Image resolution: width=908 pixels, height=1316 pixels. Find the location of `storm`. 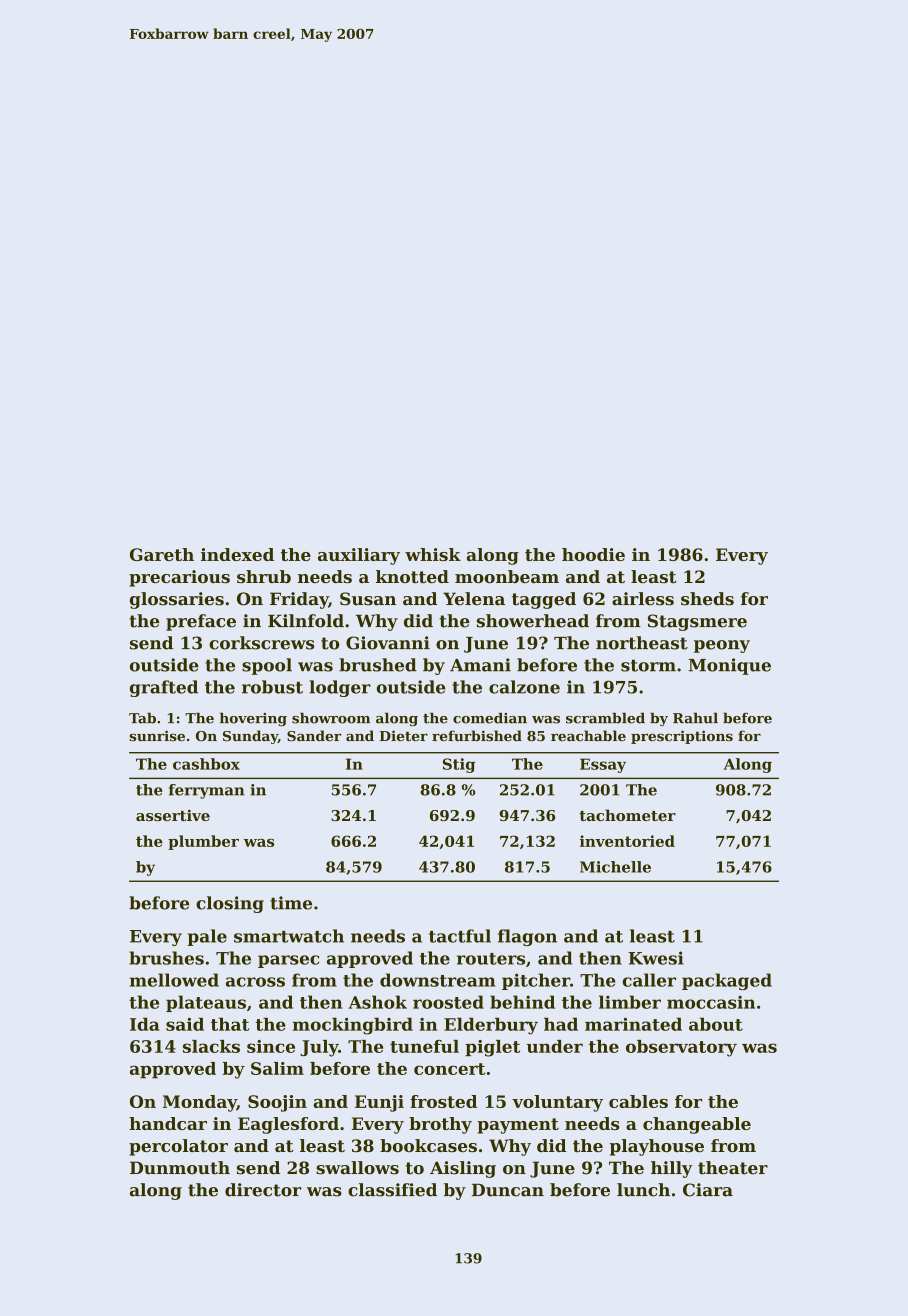

storm is located at coordinates (648, 665).
